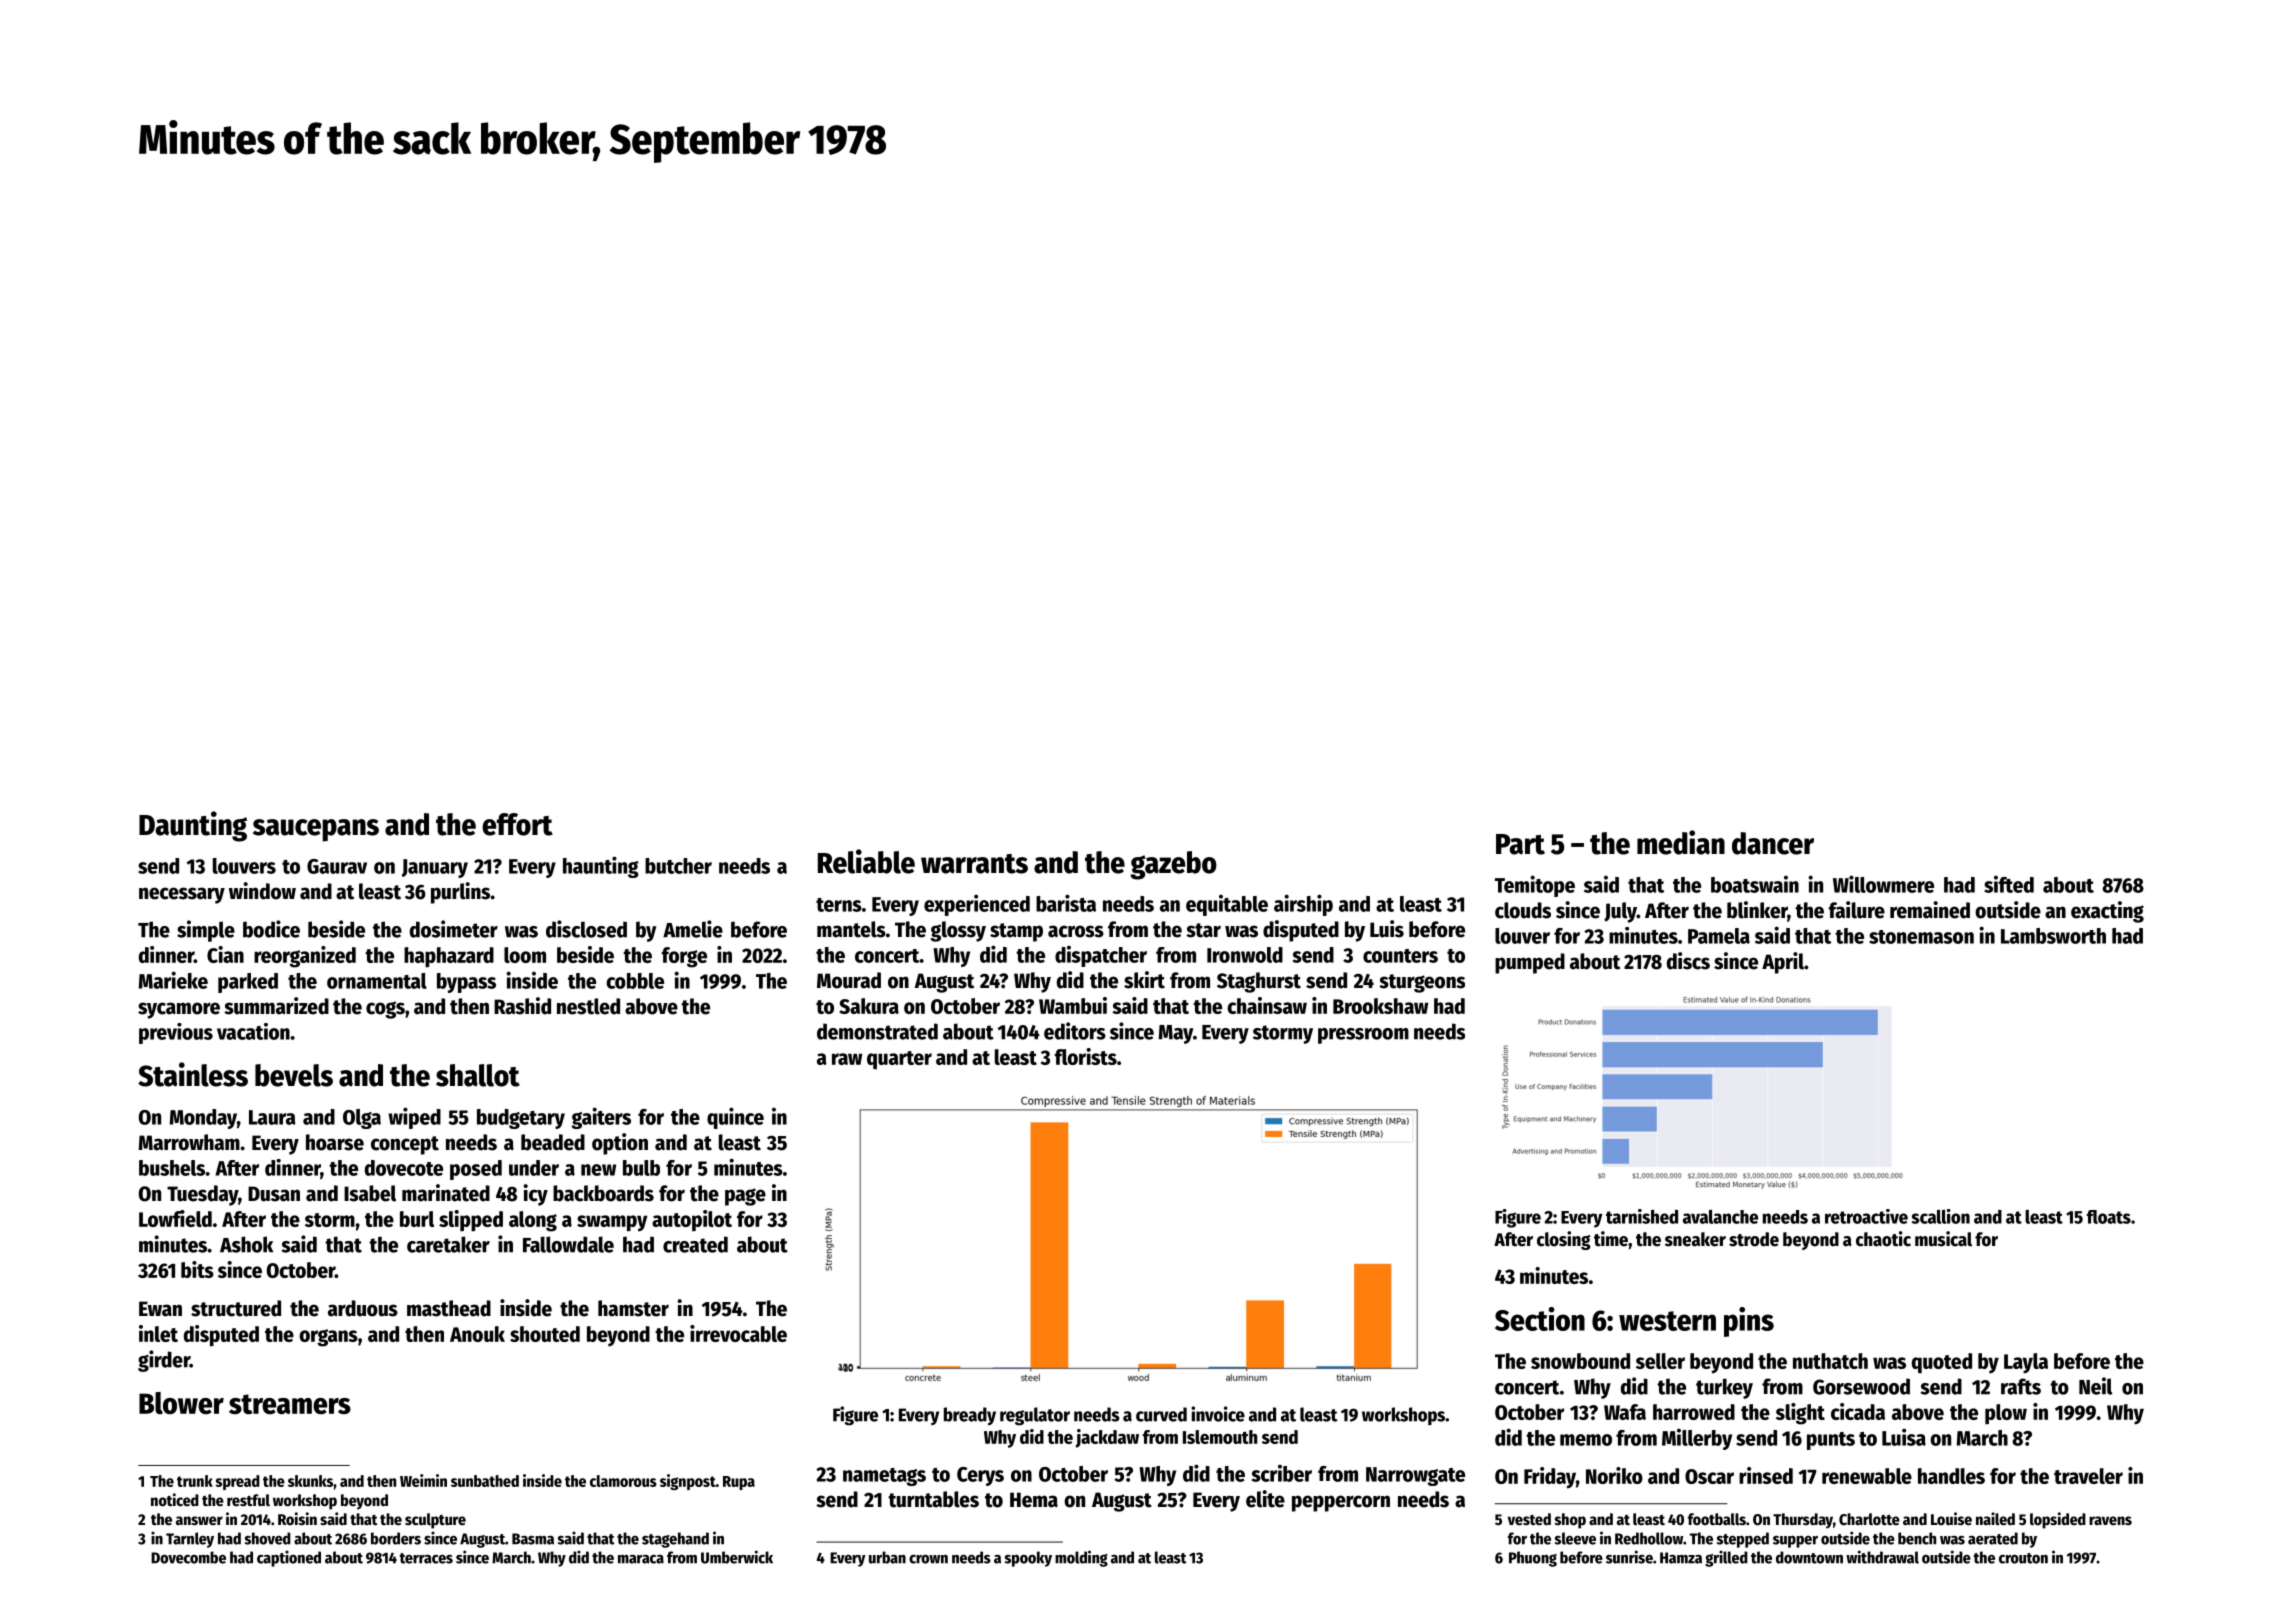 This image has height=1614, width=2282. What do you see at coordinates (199, 1521) in the image?
I see `answer` at bounding box center [199, 1521].
